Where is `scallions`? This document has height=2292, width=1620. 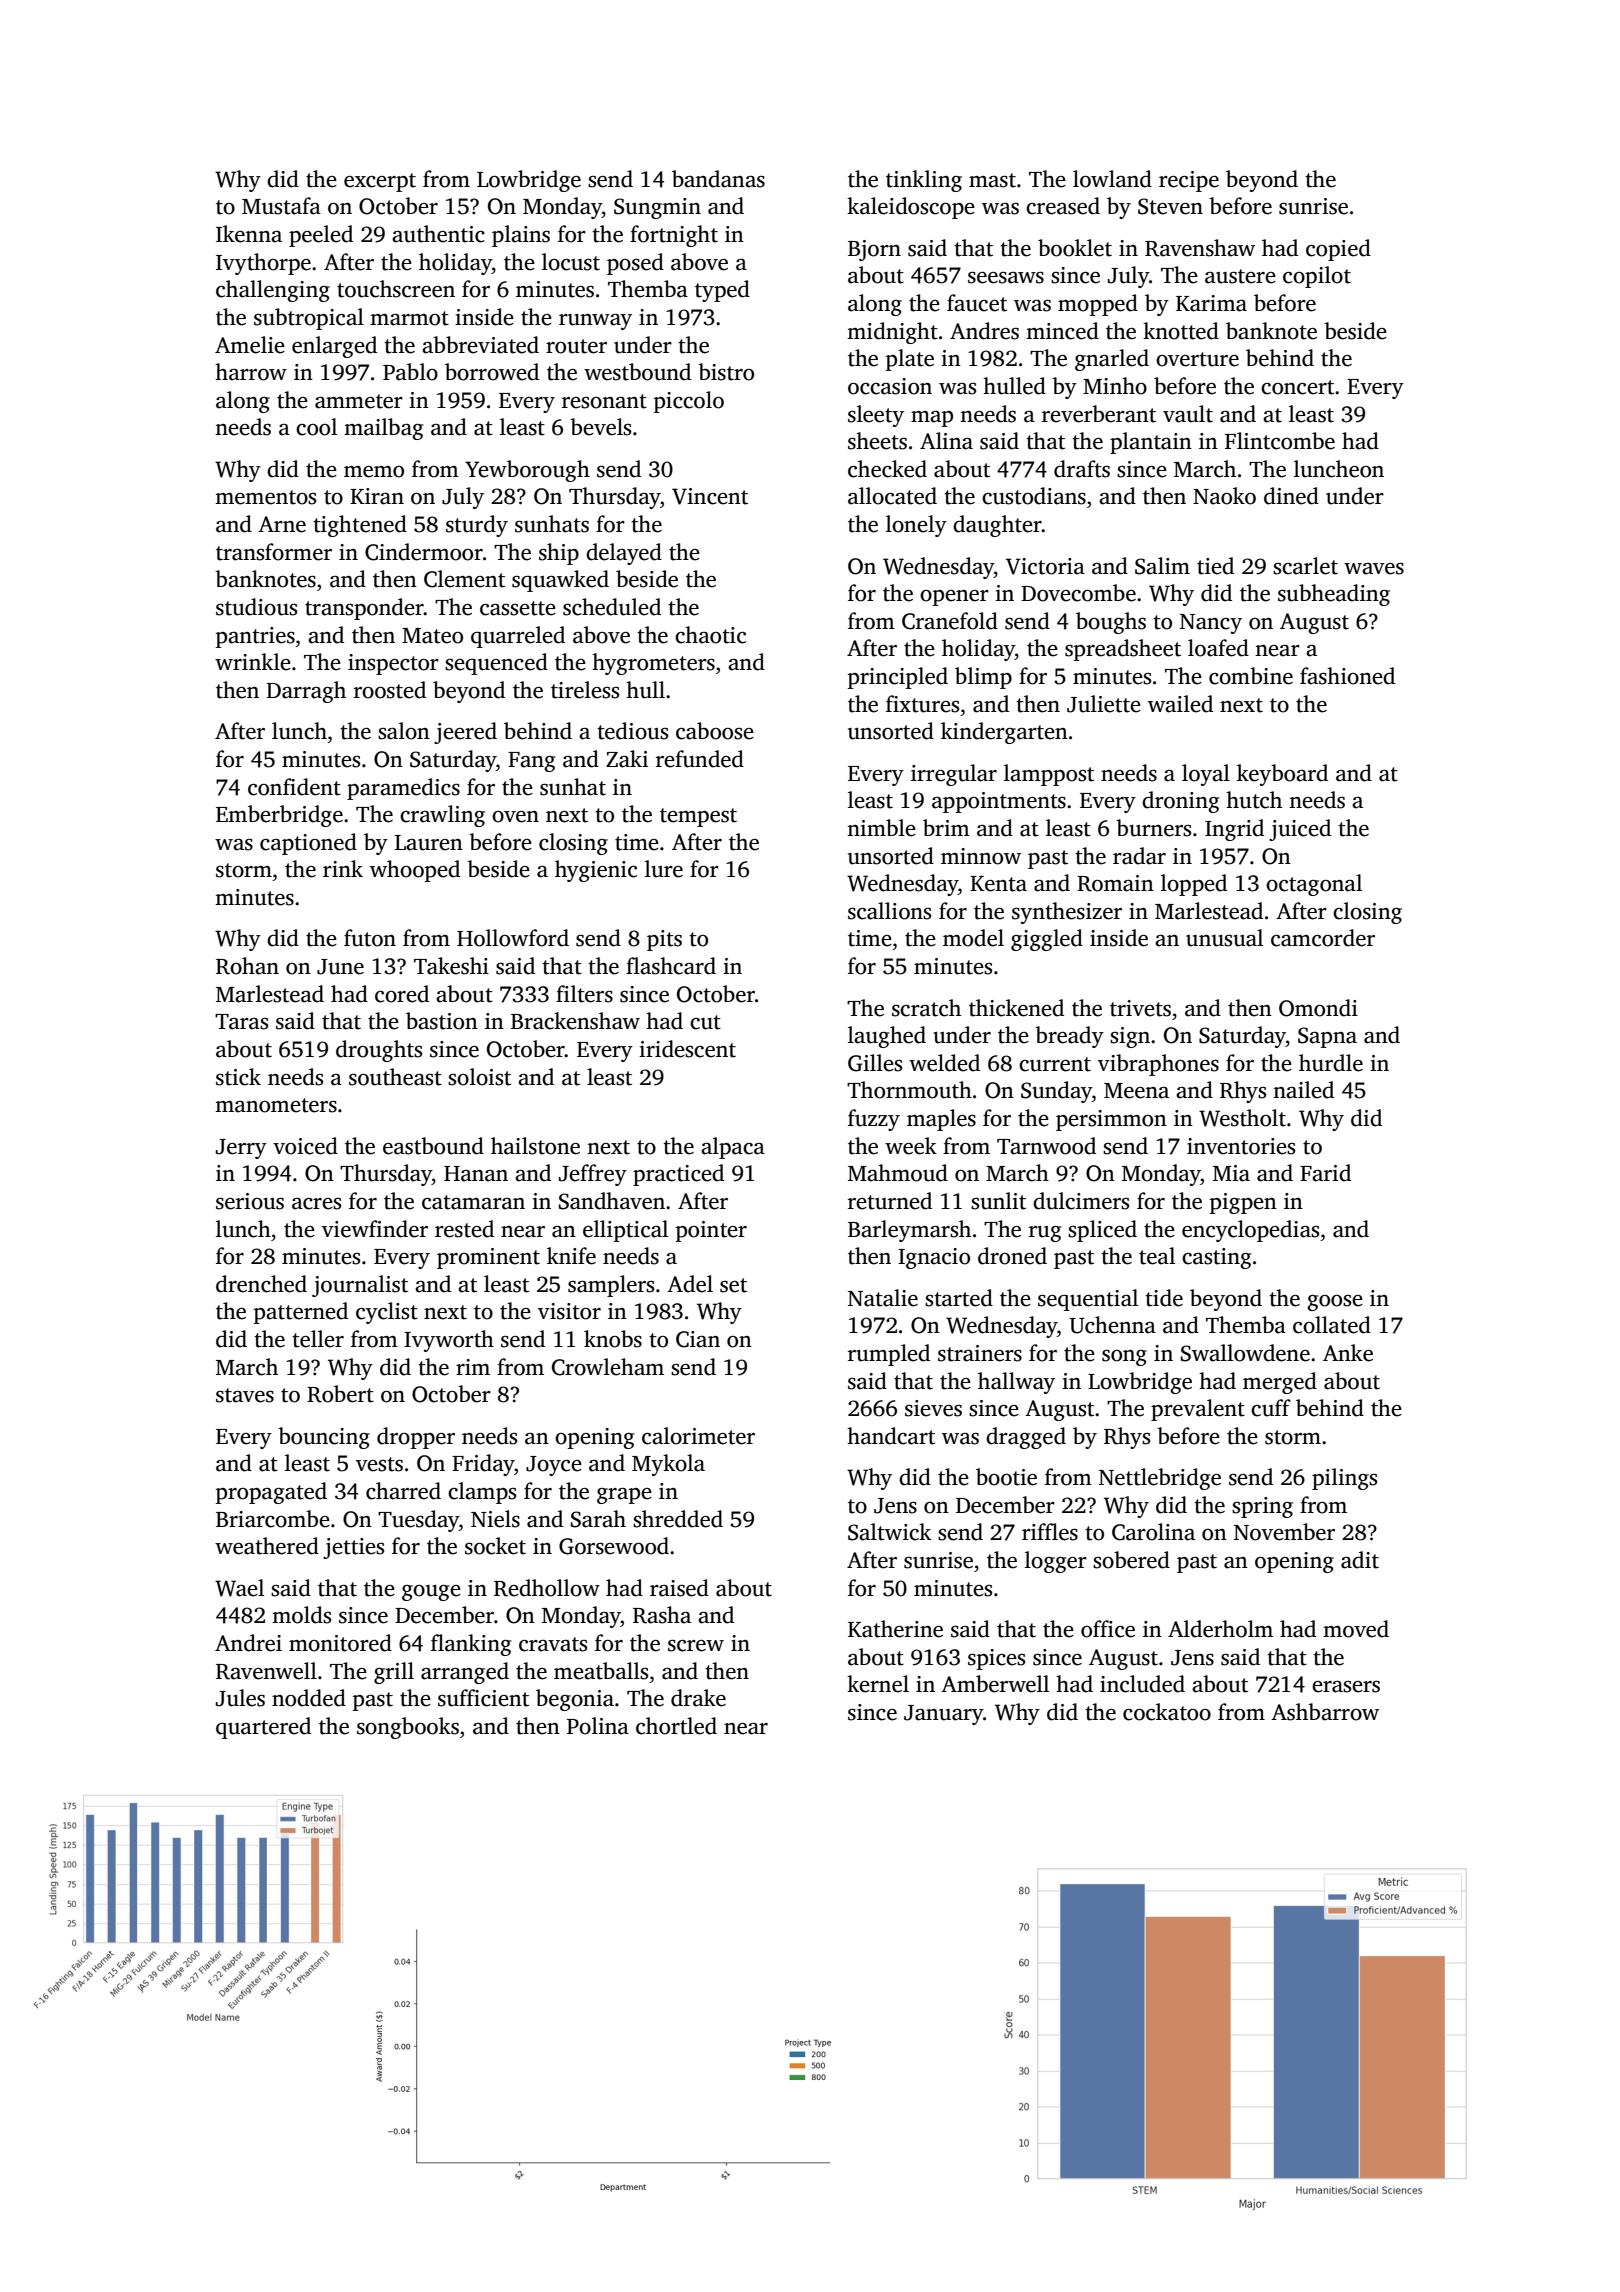 scallions is located at coordinates (889, 911).
